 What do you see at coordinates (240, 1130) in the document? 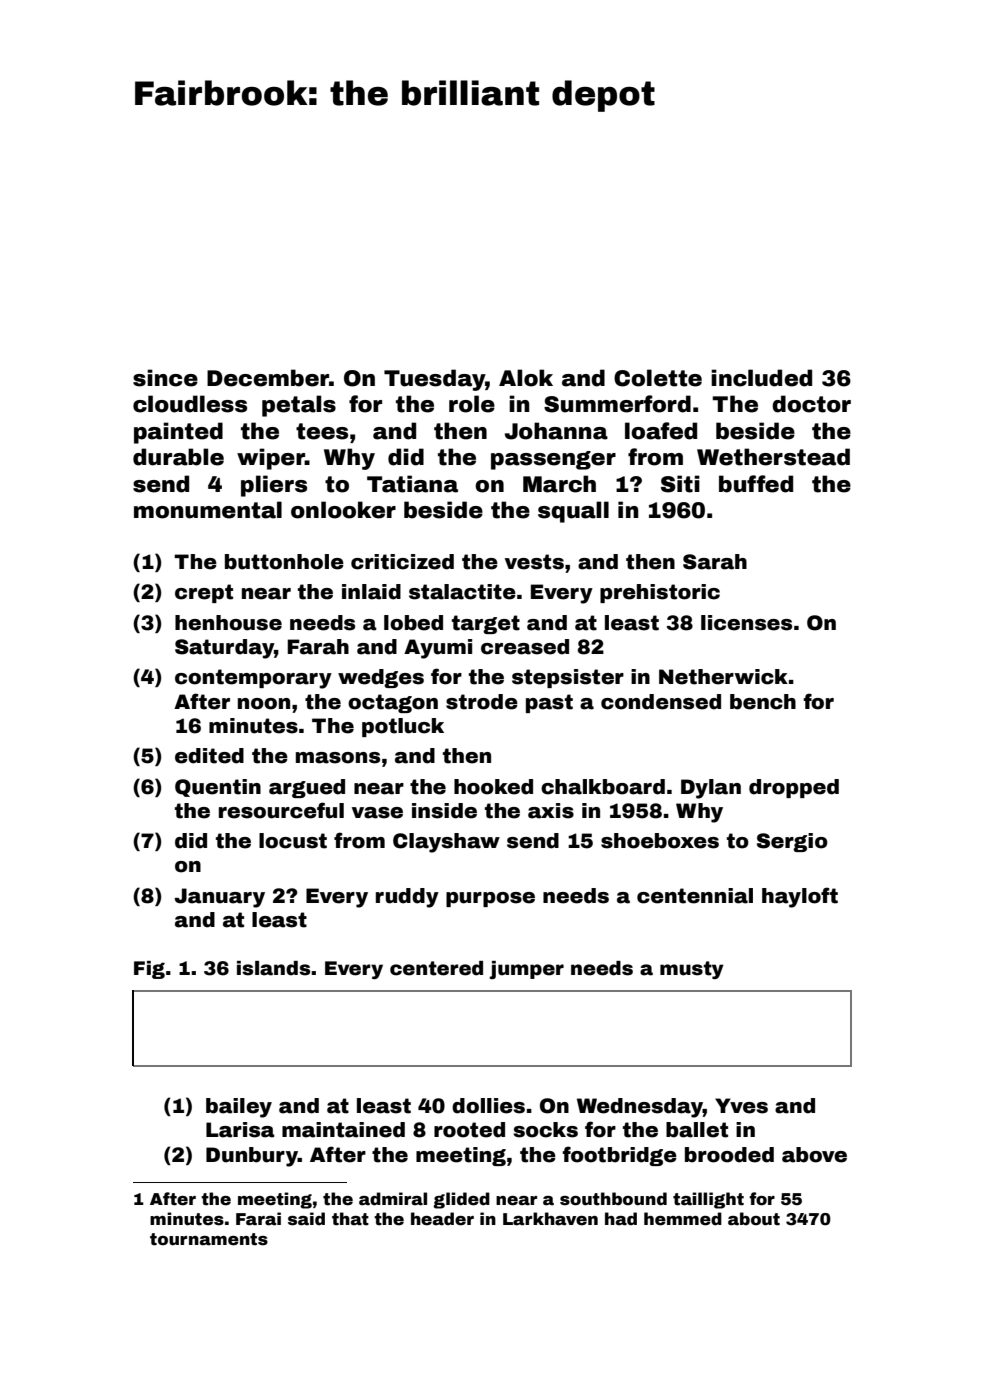
I see `Larisa` at bounding box center [240, 1130].
